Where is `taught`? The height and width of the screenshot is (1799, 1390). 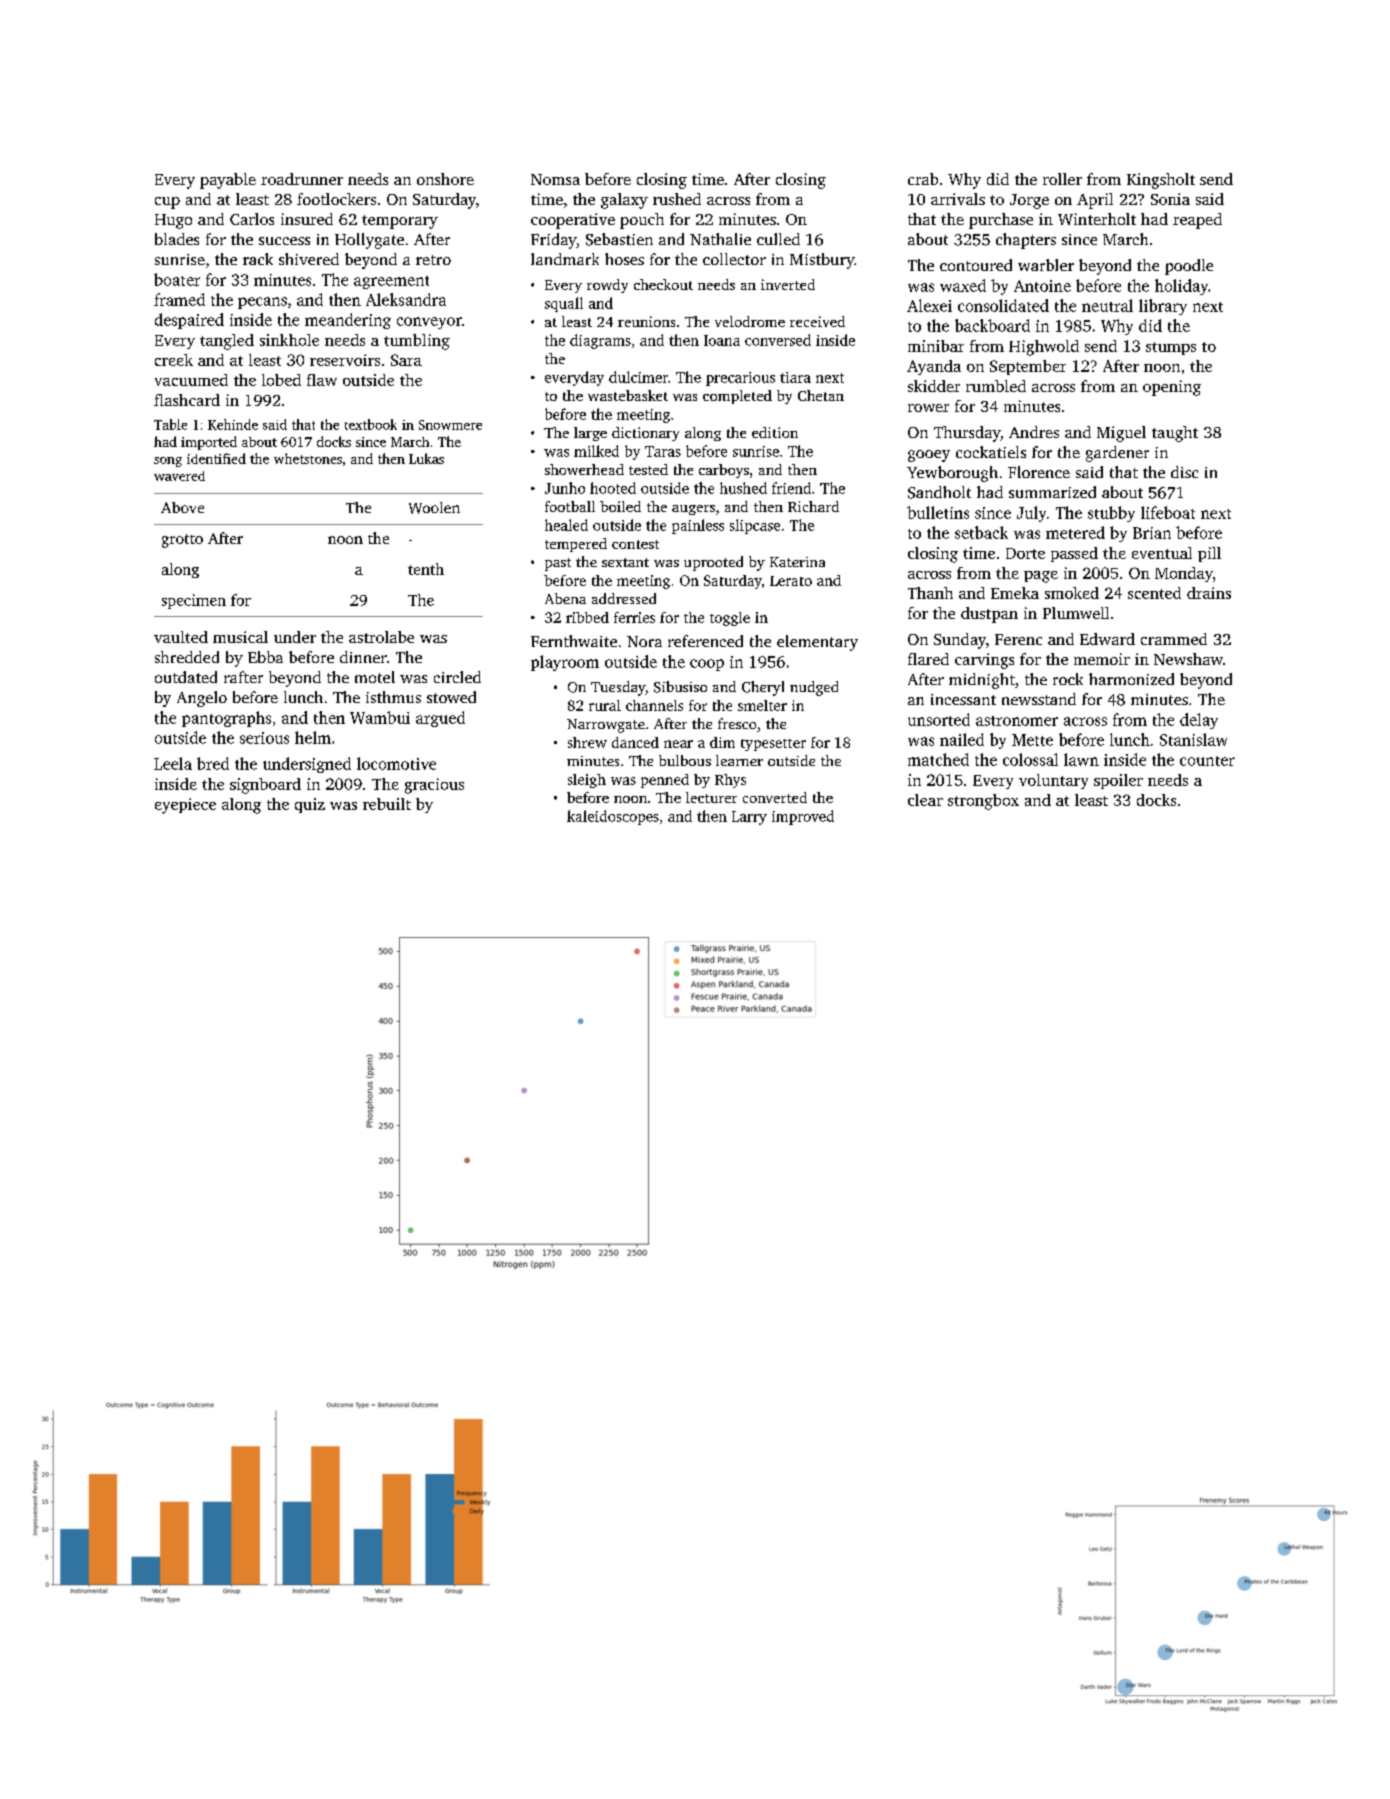 taught is located at coordinates (1175, 434).
